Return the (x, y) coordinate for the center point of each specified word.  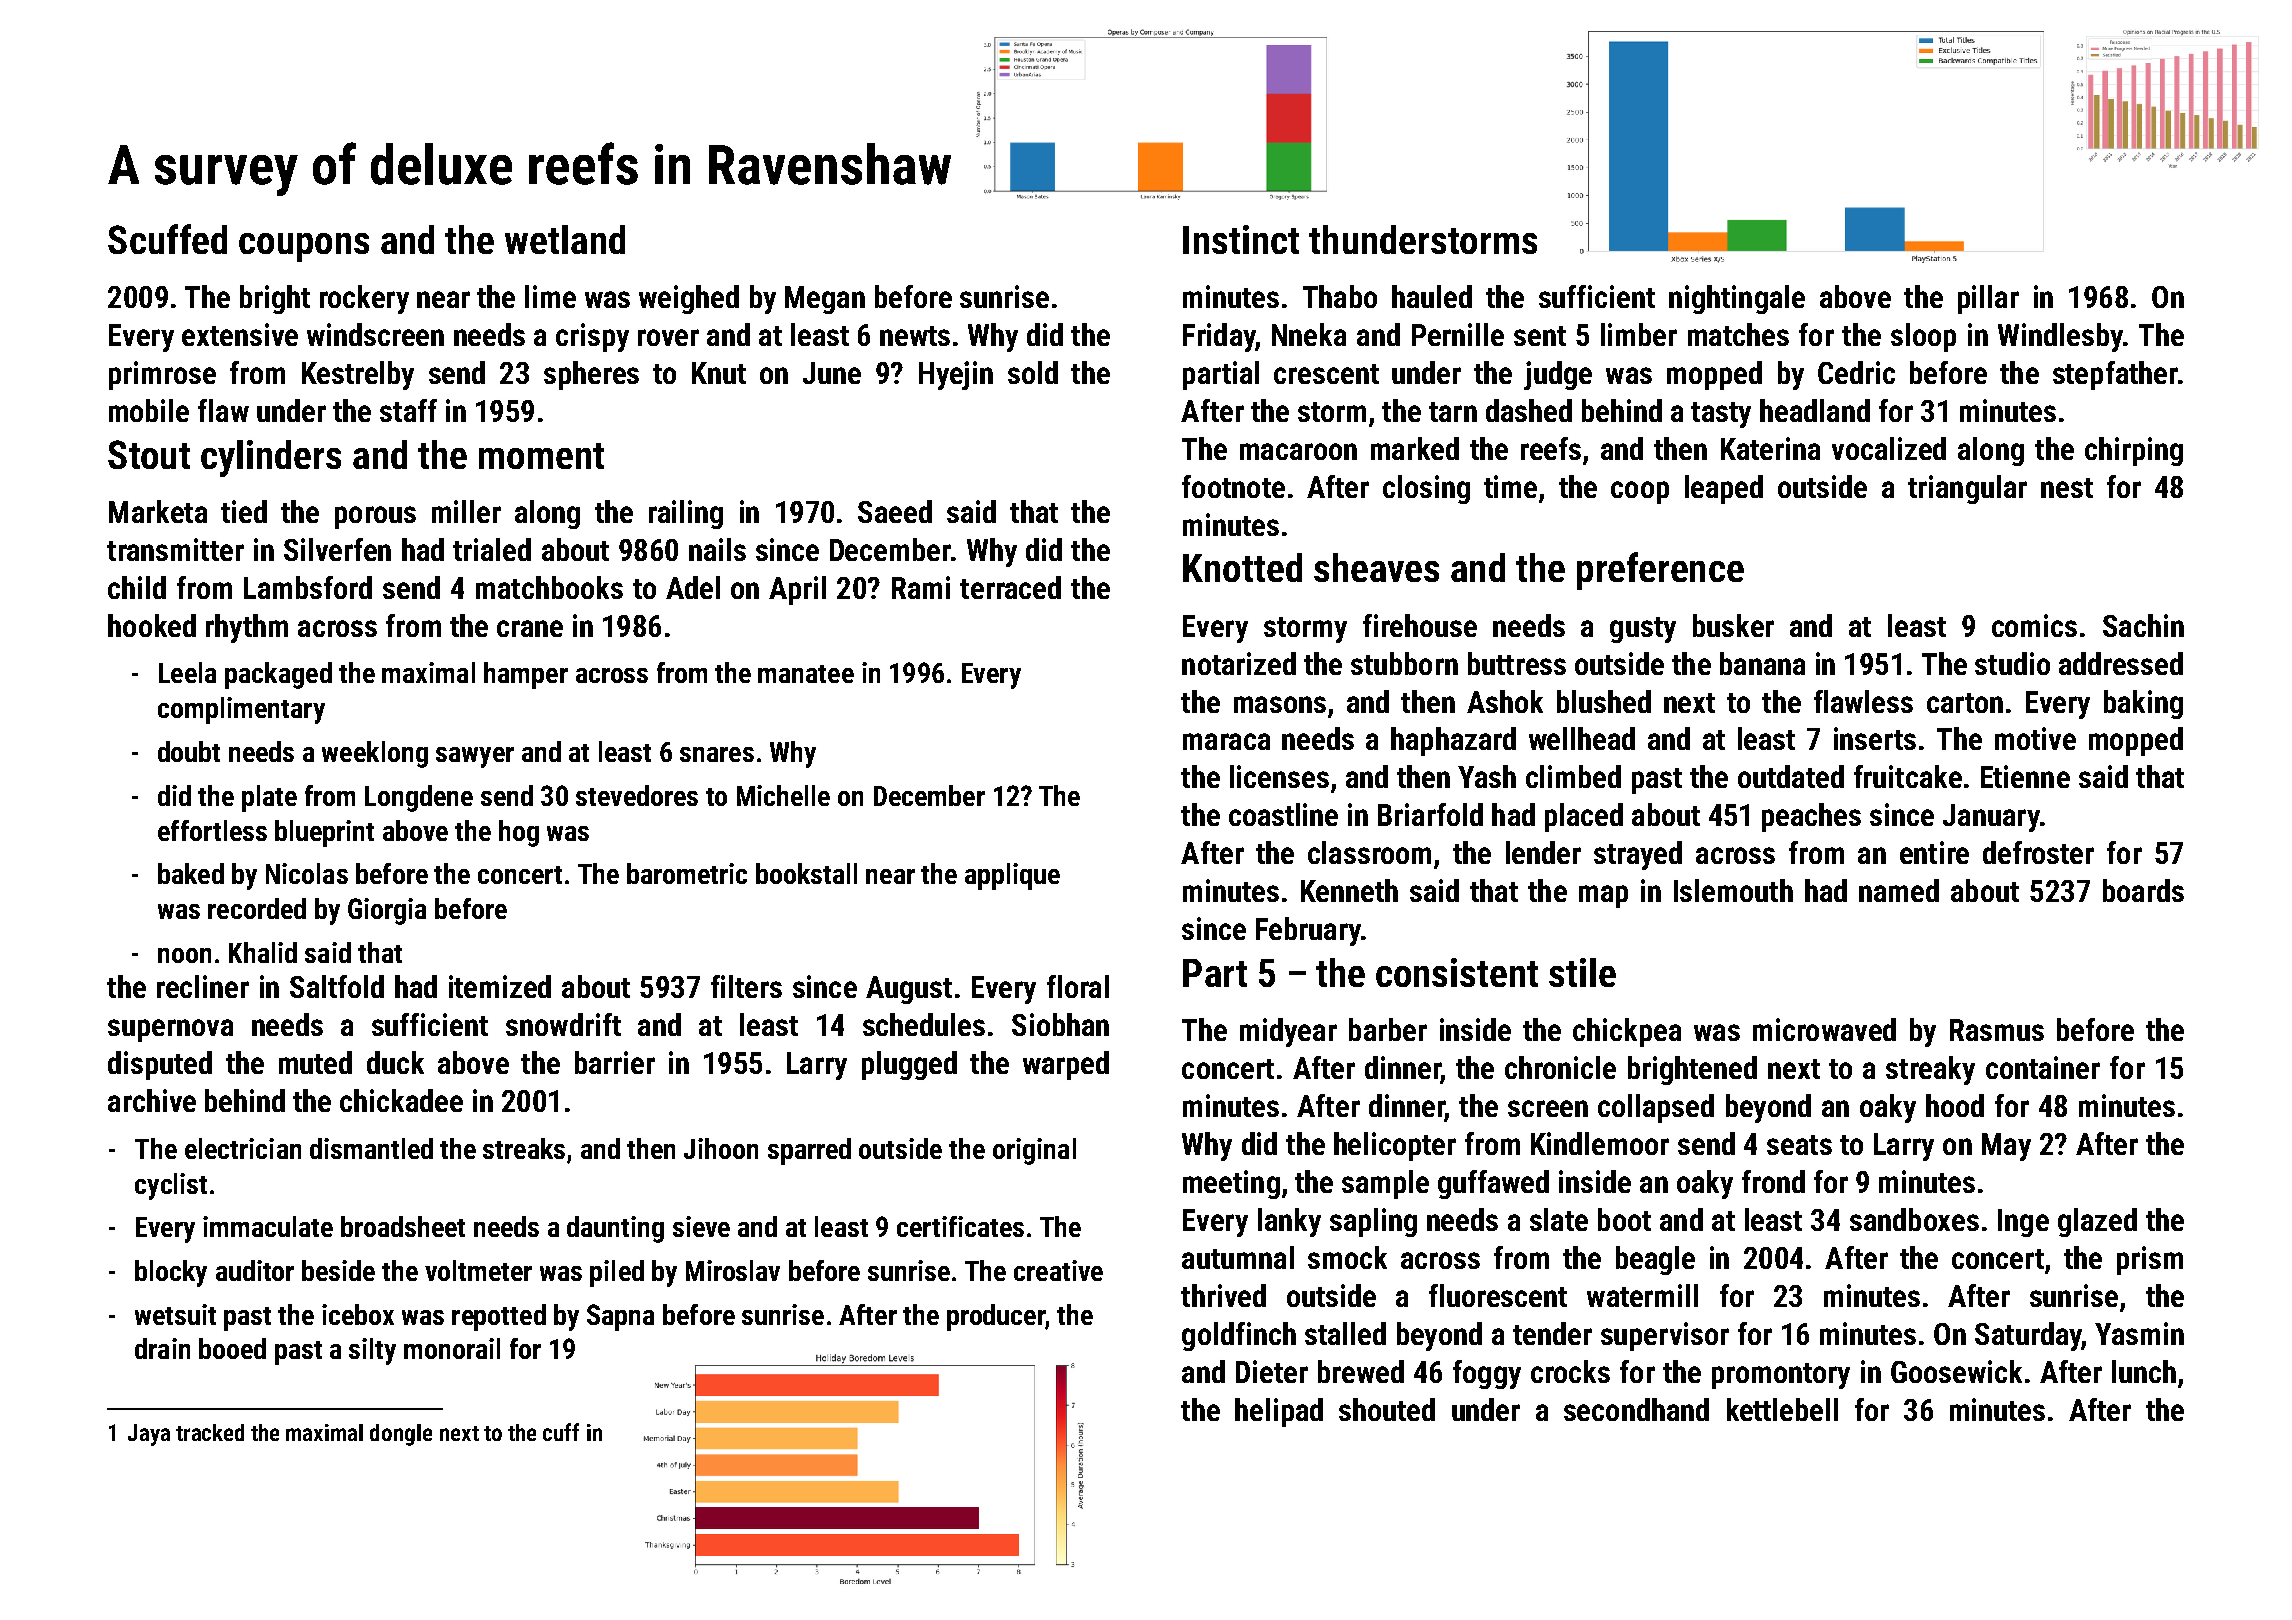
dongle (401, 1435)
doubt (189, 751)
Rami (921, 587)
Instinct (1241, 239)
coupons (304, 247)
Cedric (1856, 372)
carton (1965, 703)
